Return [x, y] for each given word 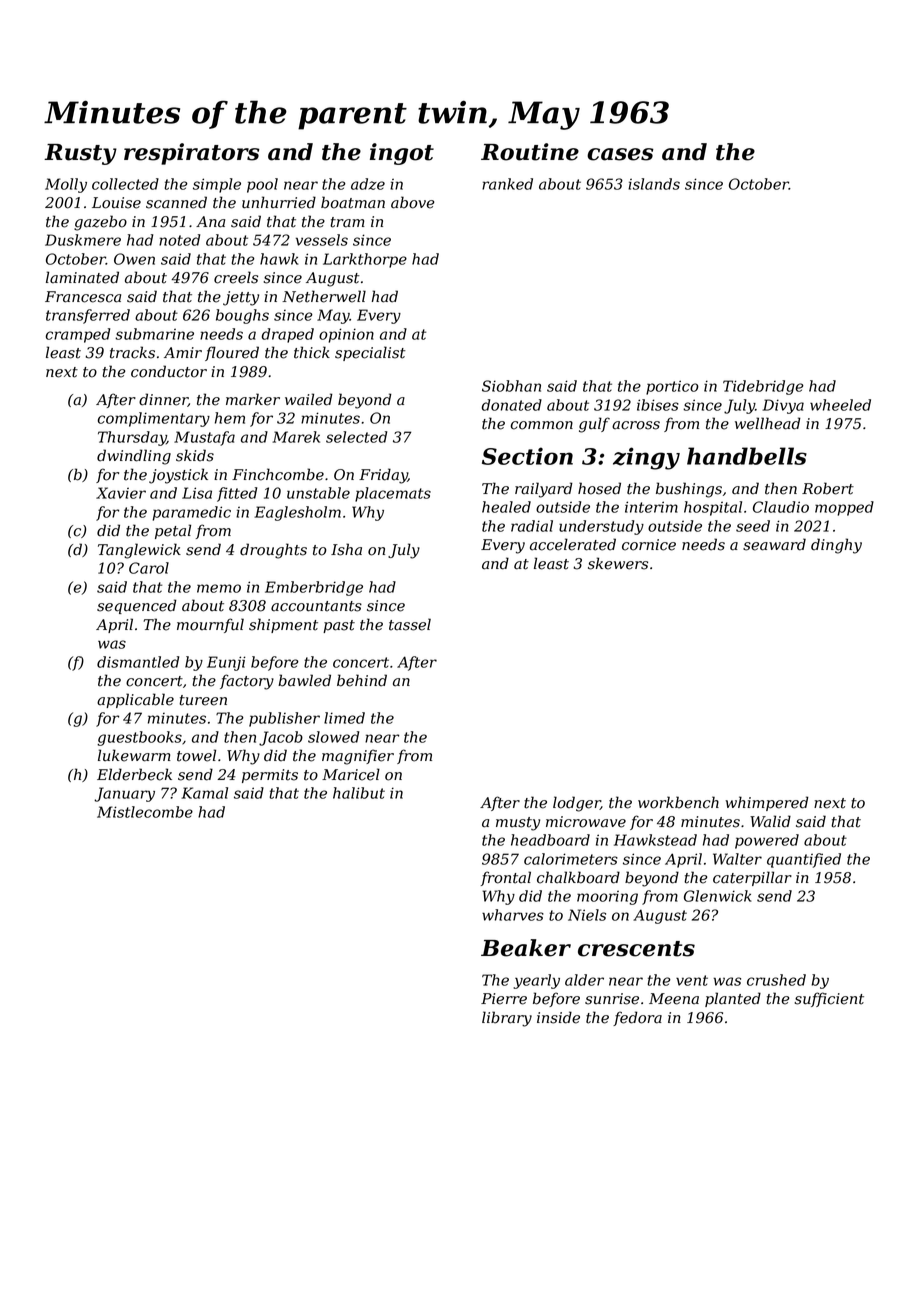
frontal [506, 878]
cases [620, 154]
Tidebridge [763, 387]
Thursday [132, 438]
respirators [192, 154]
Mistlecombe [145, 812]
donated [512, 405]
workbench [678, 802]
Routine [530, 152]
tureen [203, 700]
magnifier [358, 757]
